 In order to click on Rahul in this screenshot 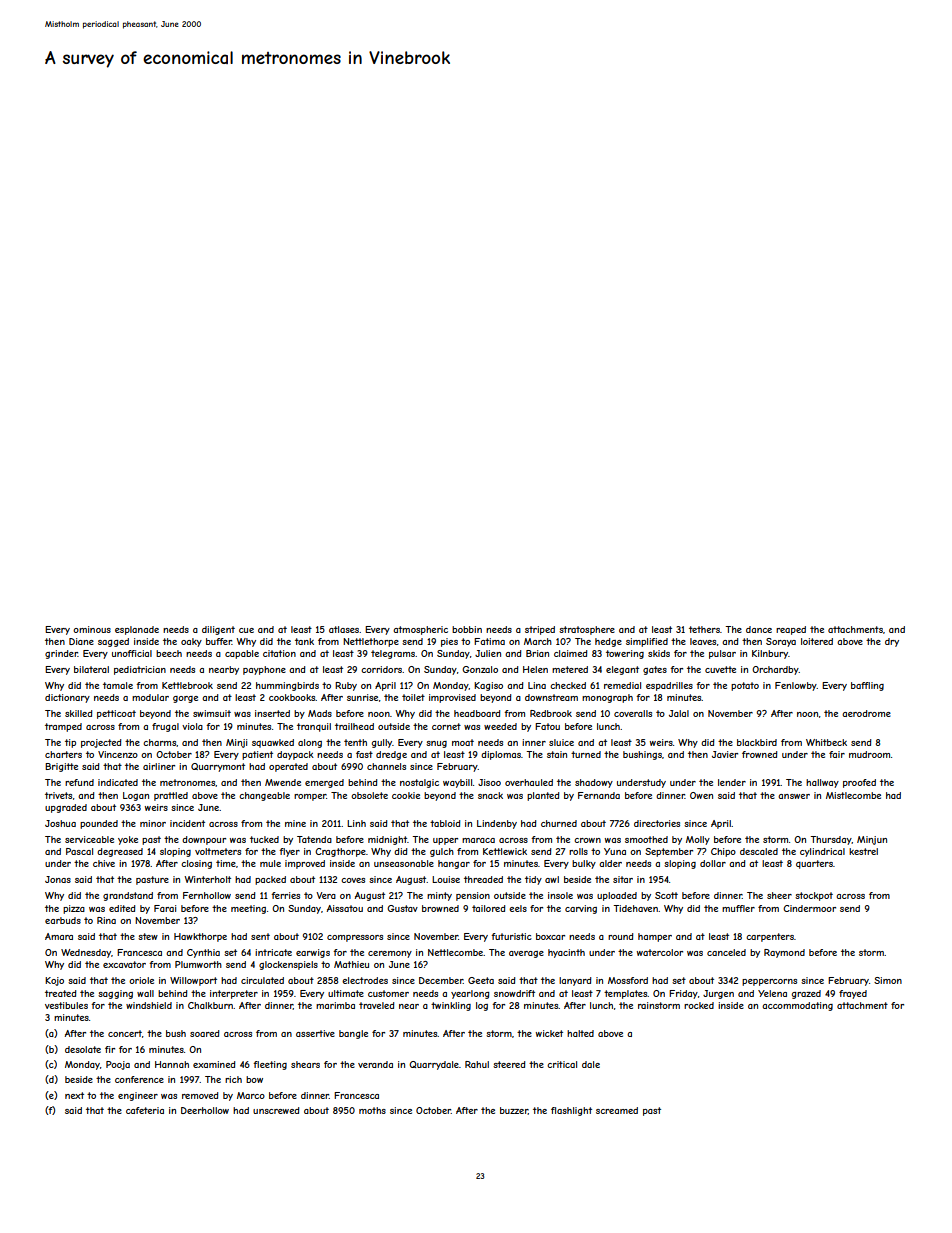, I will do `click(477, 1064)`.
